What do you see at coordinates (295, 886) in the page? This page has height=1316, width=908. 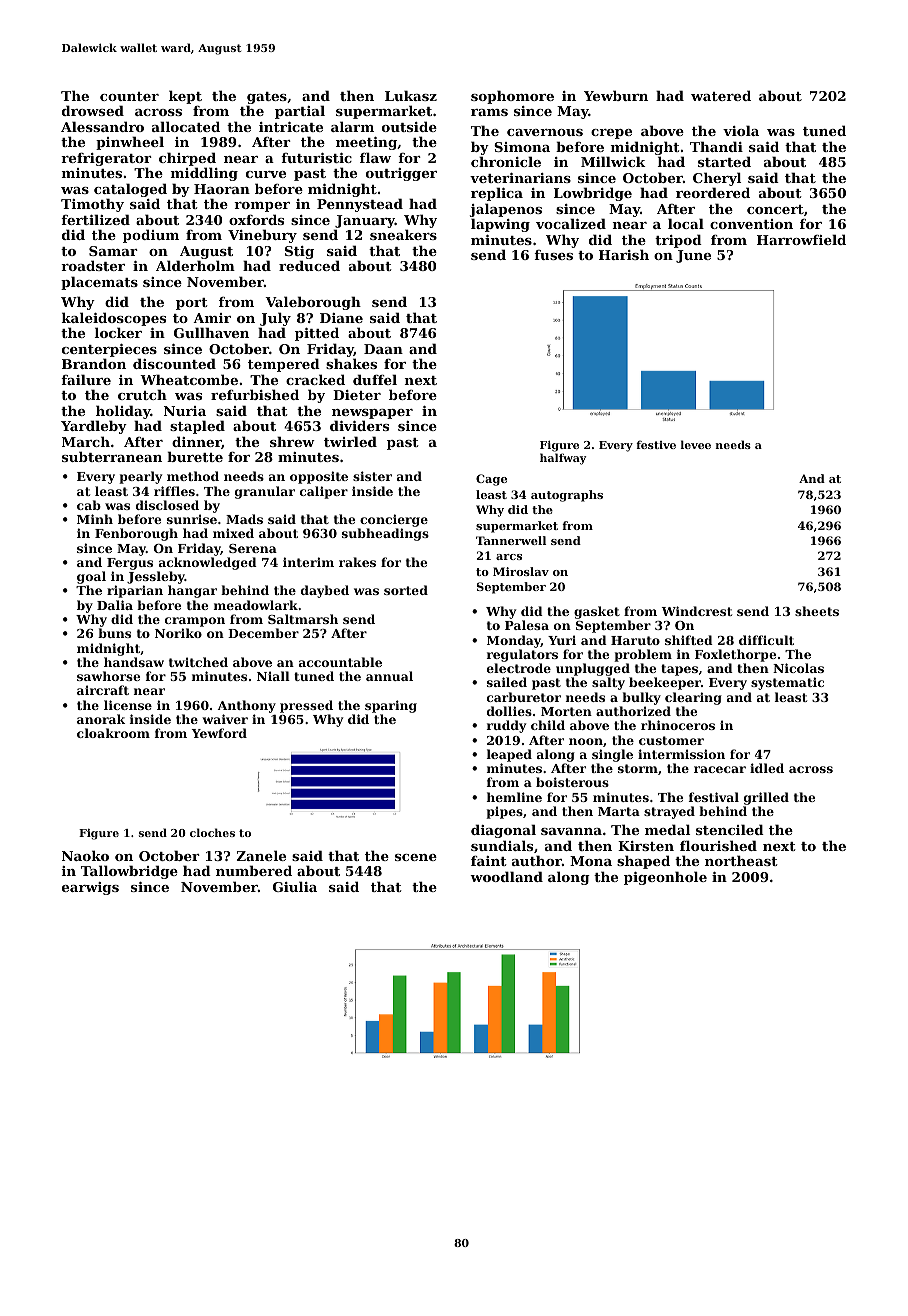 I see `Giulia` at bounding box center [295, 886].
